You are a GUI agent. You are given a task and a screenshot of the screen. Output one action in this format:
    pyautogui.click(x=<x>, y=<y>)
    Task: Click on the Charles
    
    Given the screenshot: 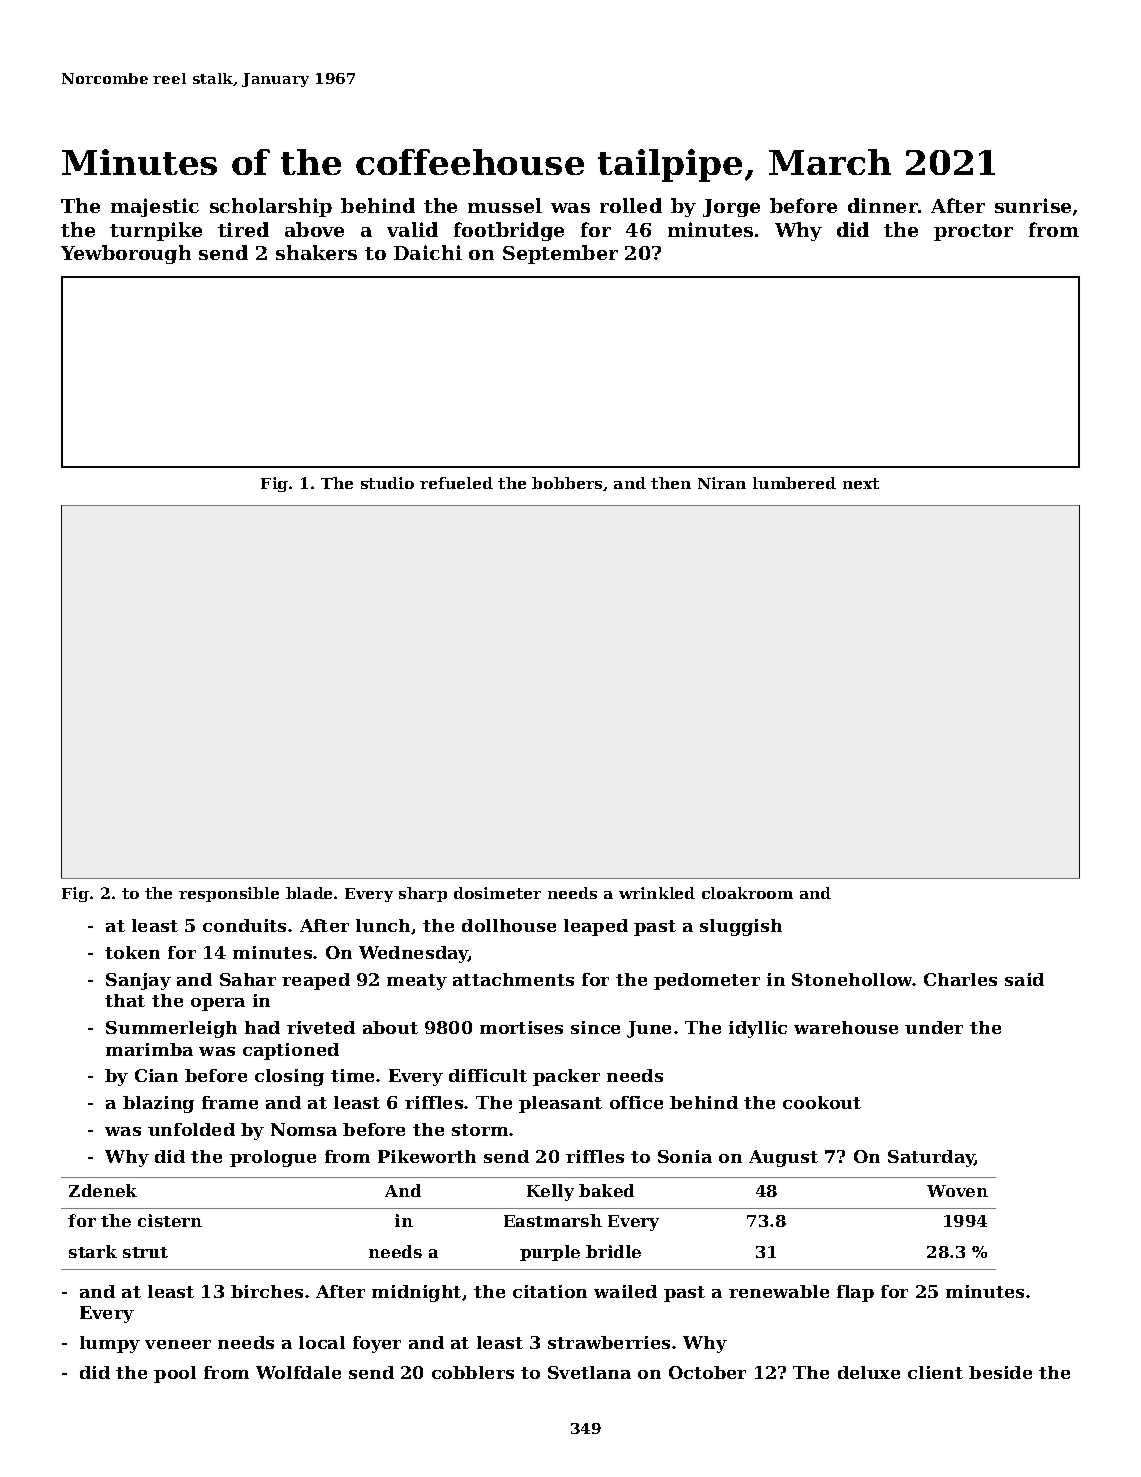 What is the action you would take?
    pyautogui.click(x=960, y=979)
